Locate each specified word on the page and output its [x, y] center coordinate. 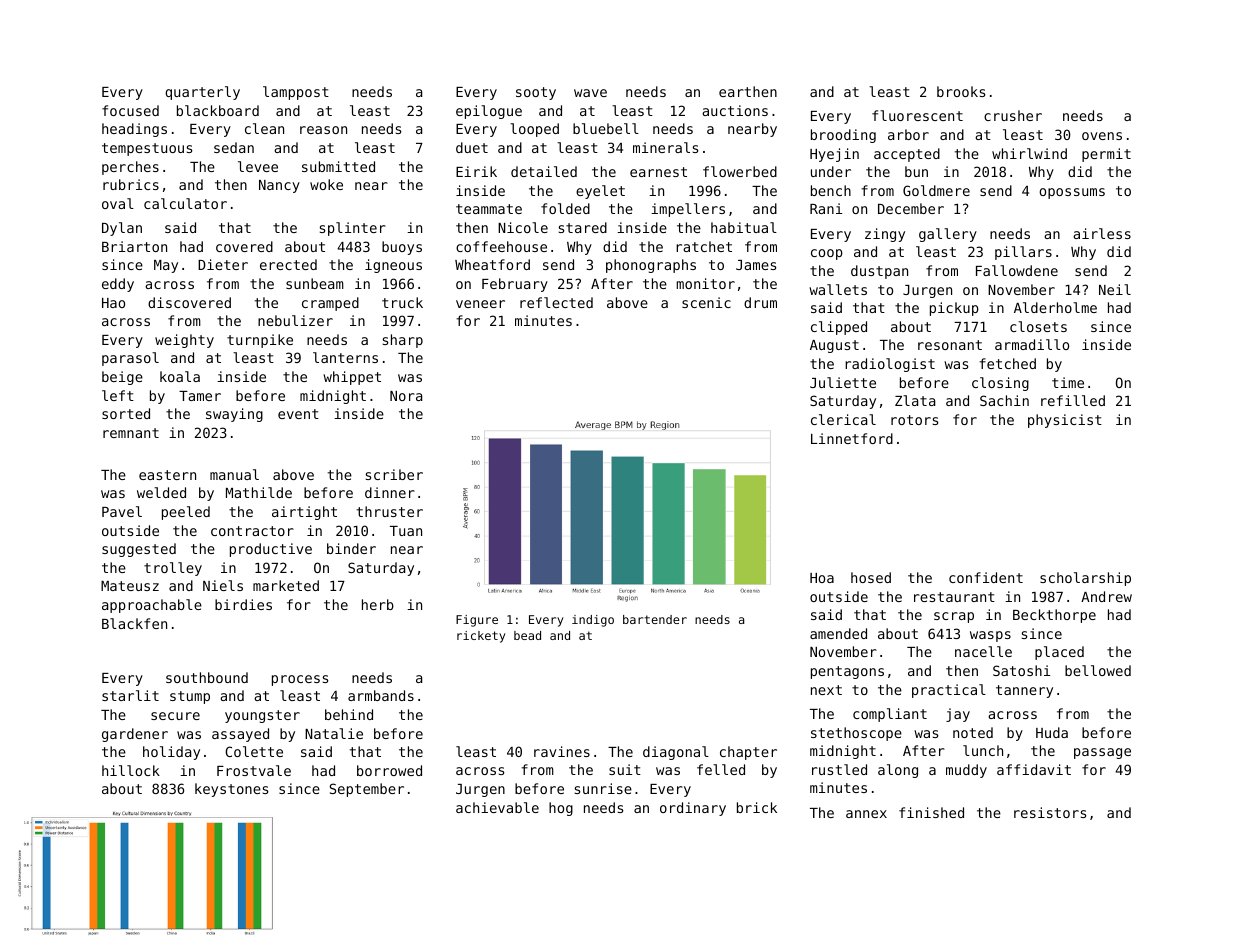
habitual [744, 227]
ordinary [693, 809]
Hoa [822, 578]
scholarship [1085, 579]
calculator [185, 203]
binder [351, 548]
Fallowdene [1017, 270]
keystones [231, 790]
